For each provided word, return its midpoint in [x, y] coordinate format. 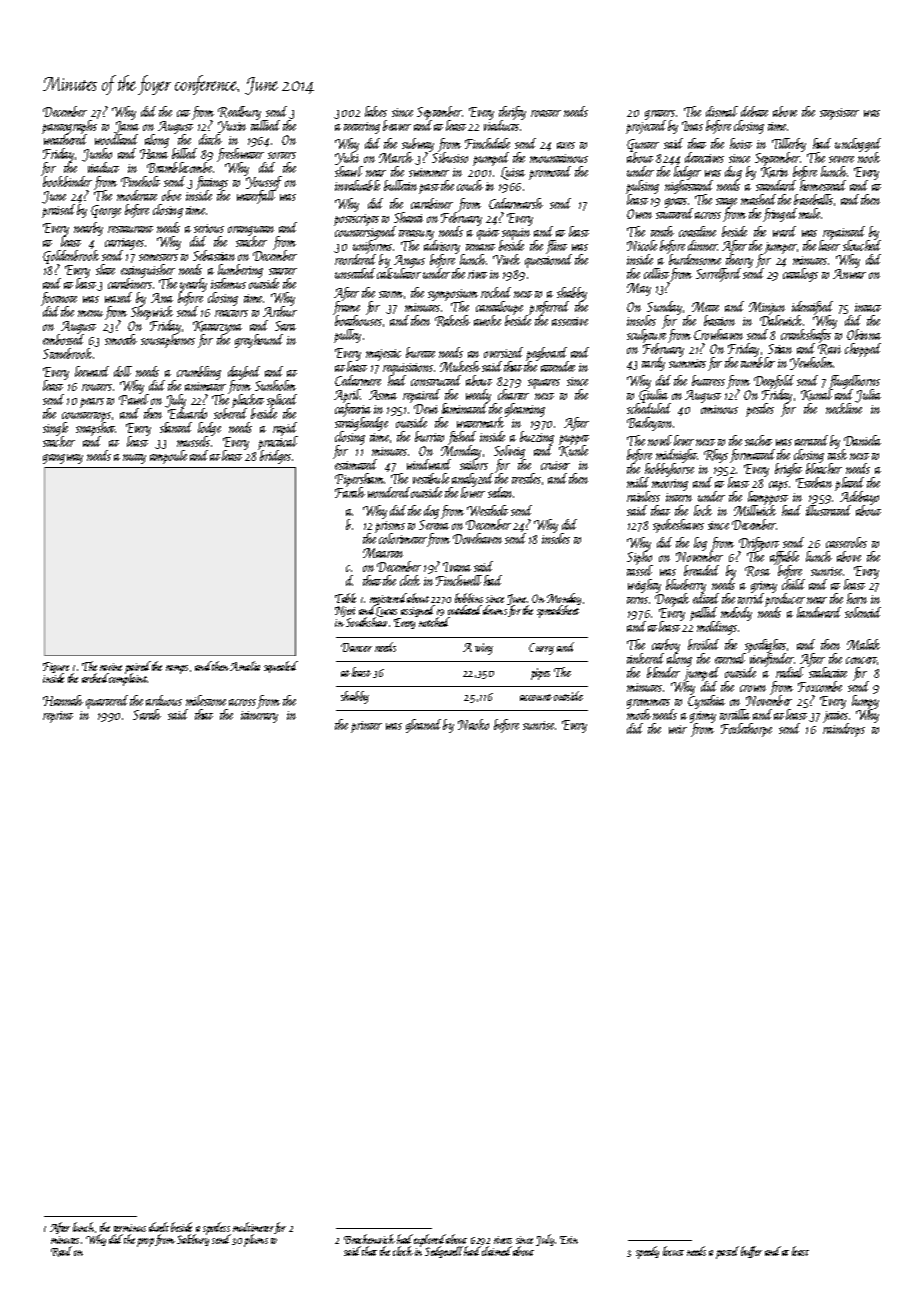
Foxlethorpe [746, 730]
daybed [244, 373]
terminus [130, 1228]
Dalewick [781, 320]
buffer [751, 1252]
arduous [164, 700]
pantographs [69, 127]
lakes [376, 111]
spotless [217, 1228]
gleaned [423, 726]
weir [678, 729]
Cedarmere [358, 380]
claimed [497, 1251]
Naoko [473, 724]
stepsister [839, 114]
